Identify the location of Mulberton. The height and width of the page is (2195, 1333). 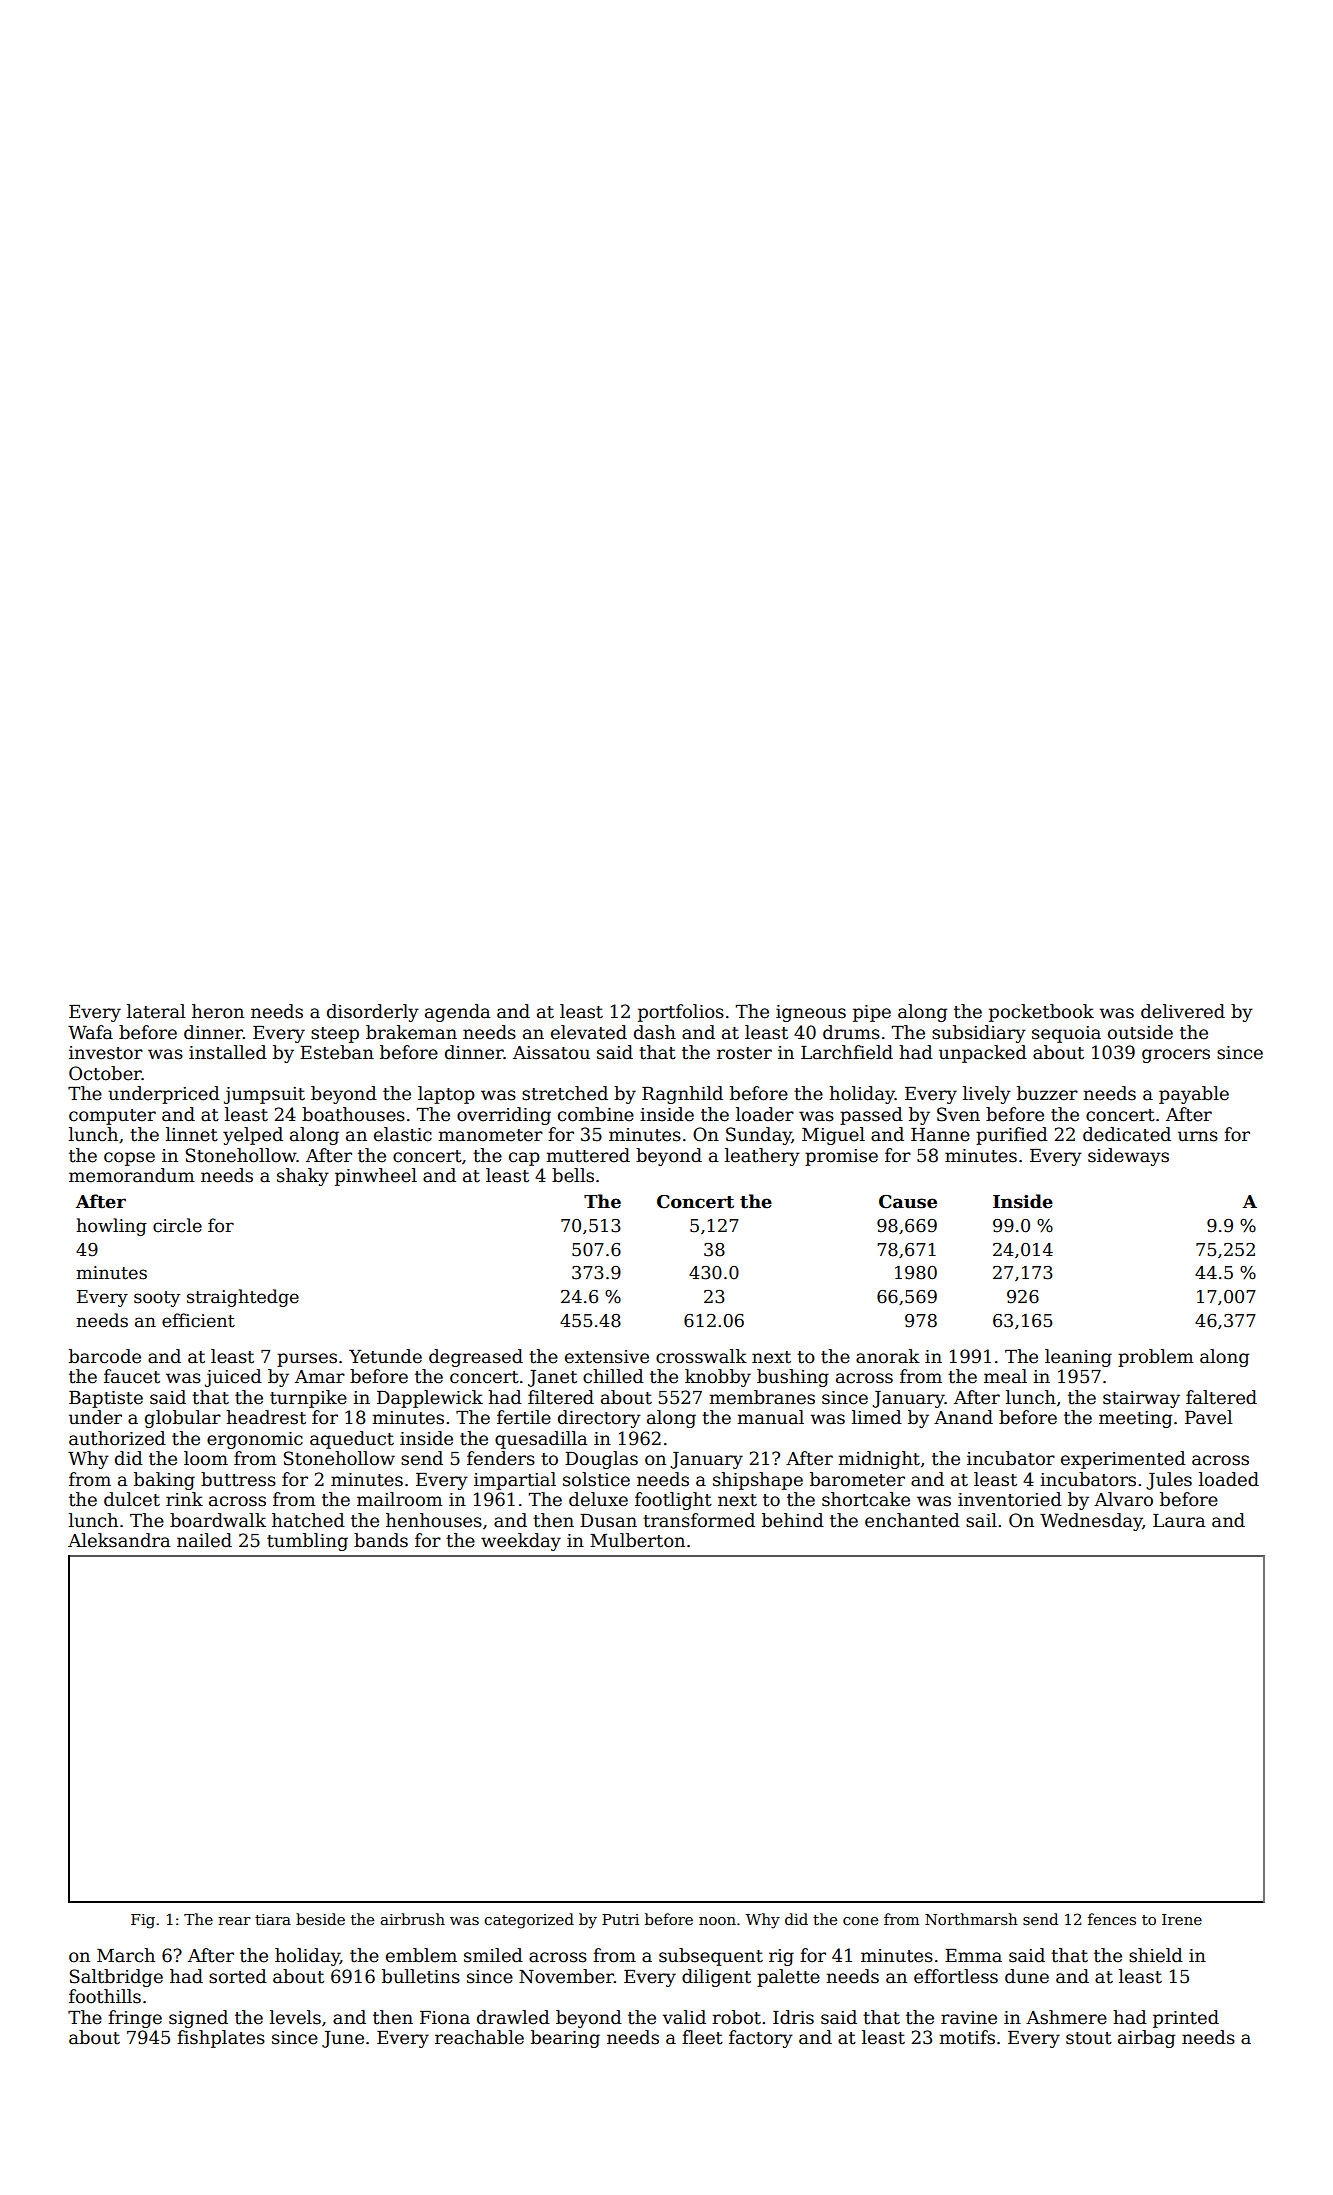
(637, 1540).
